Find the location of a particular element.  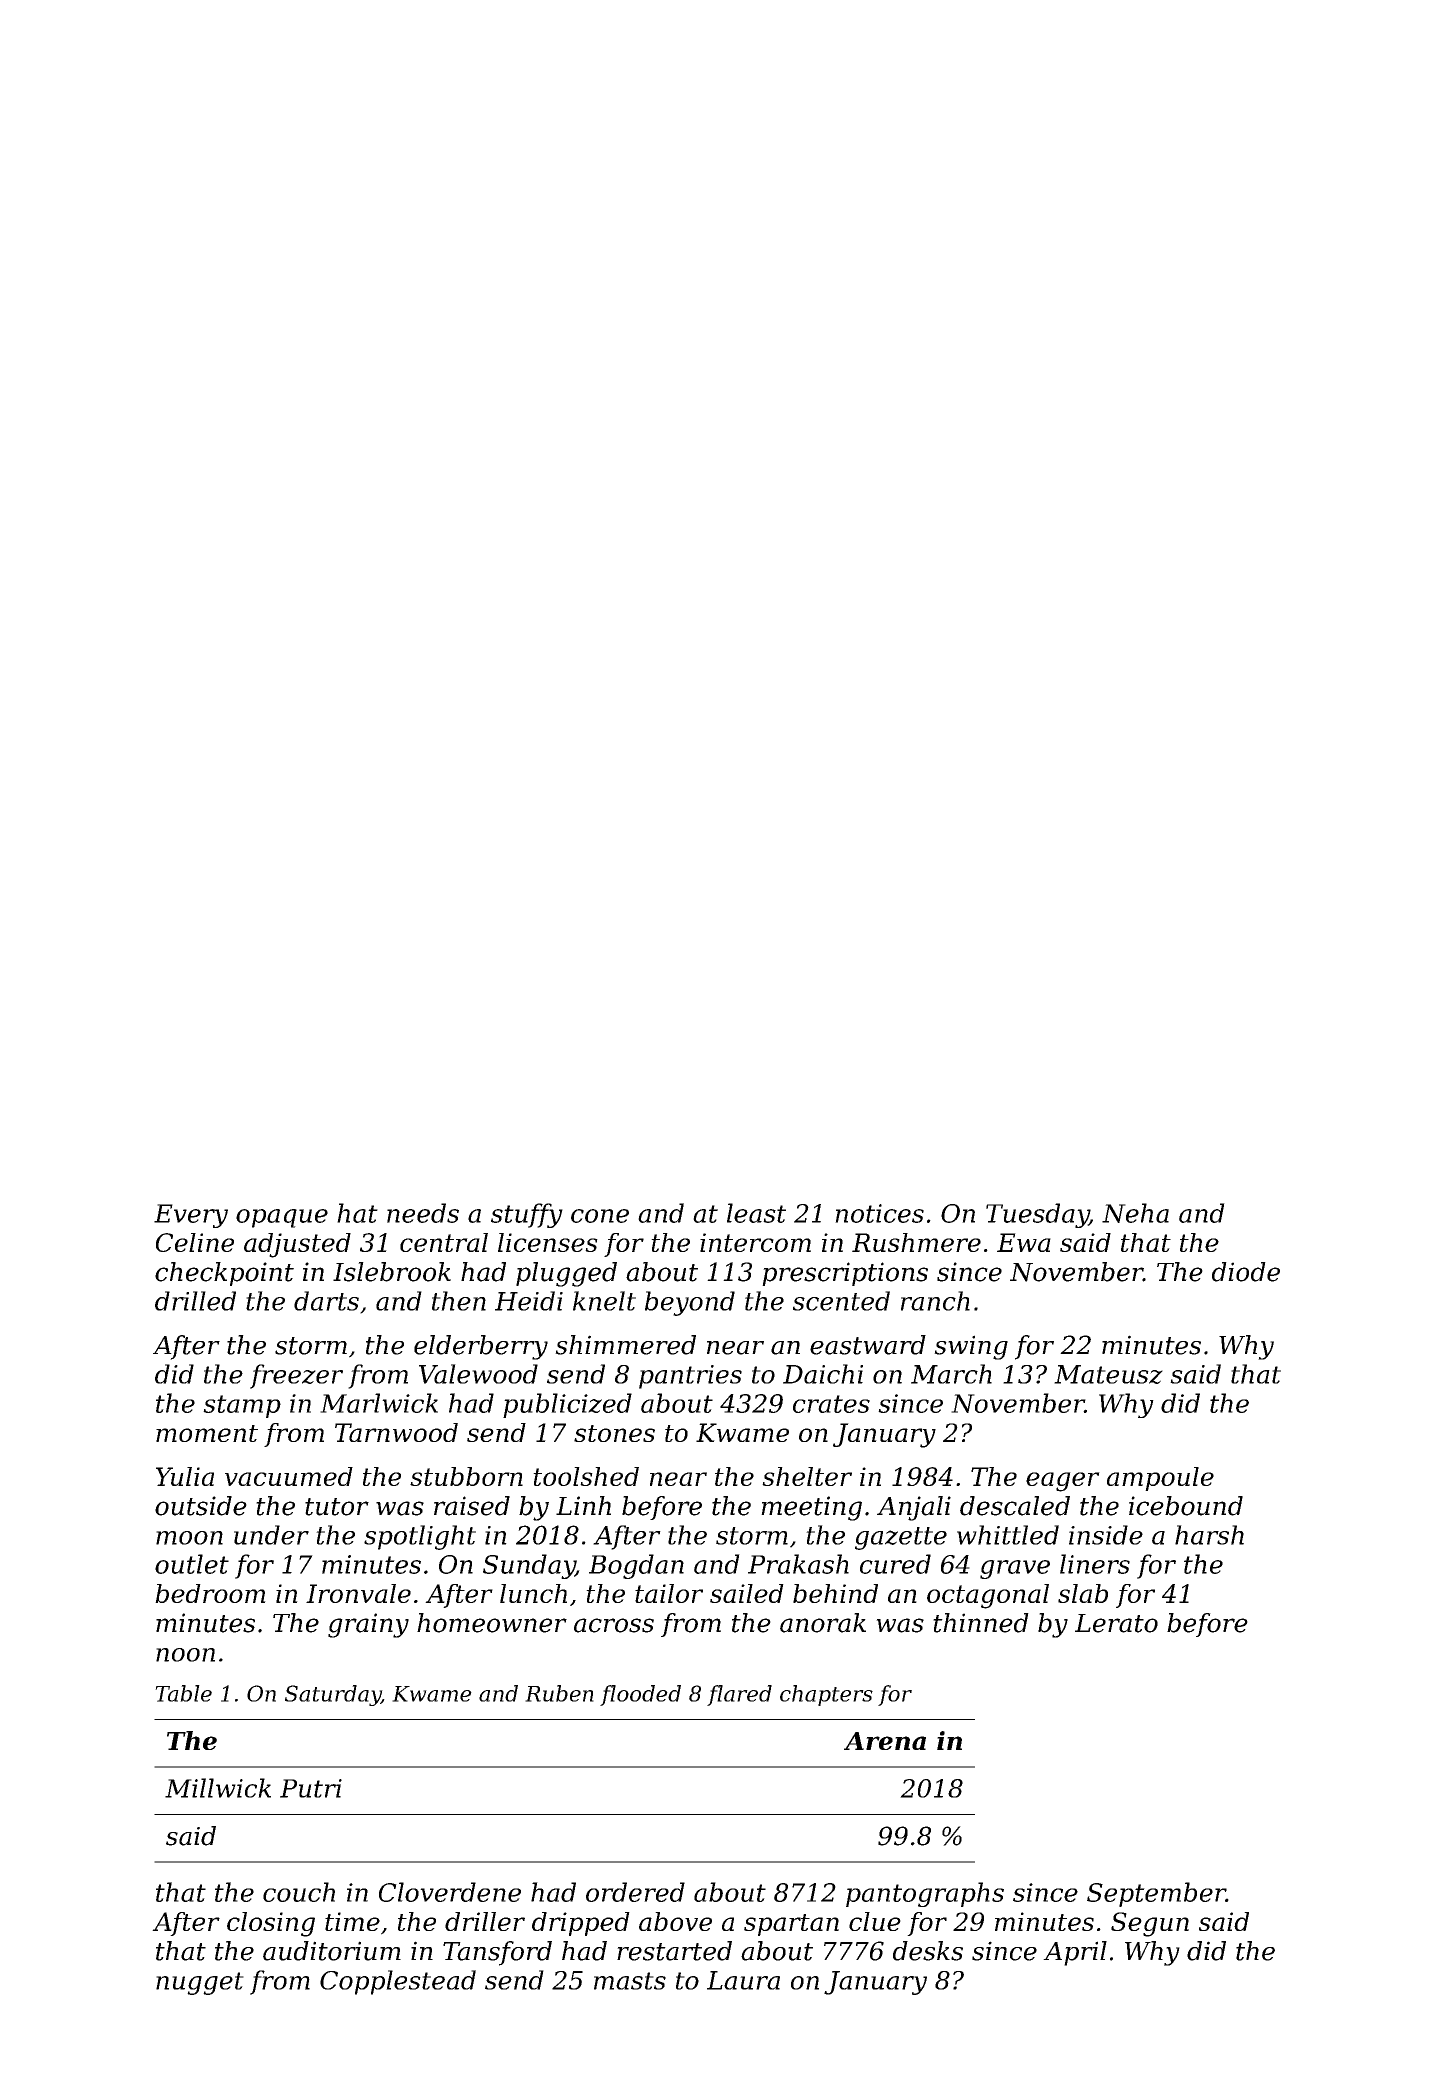

beyond is located at coordinates (690, 1303).
